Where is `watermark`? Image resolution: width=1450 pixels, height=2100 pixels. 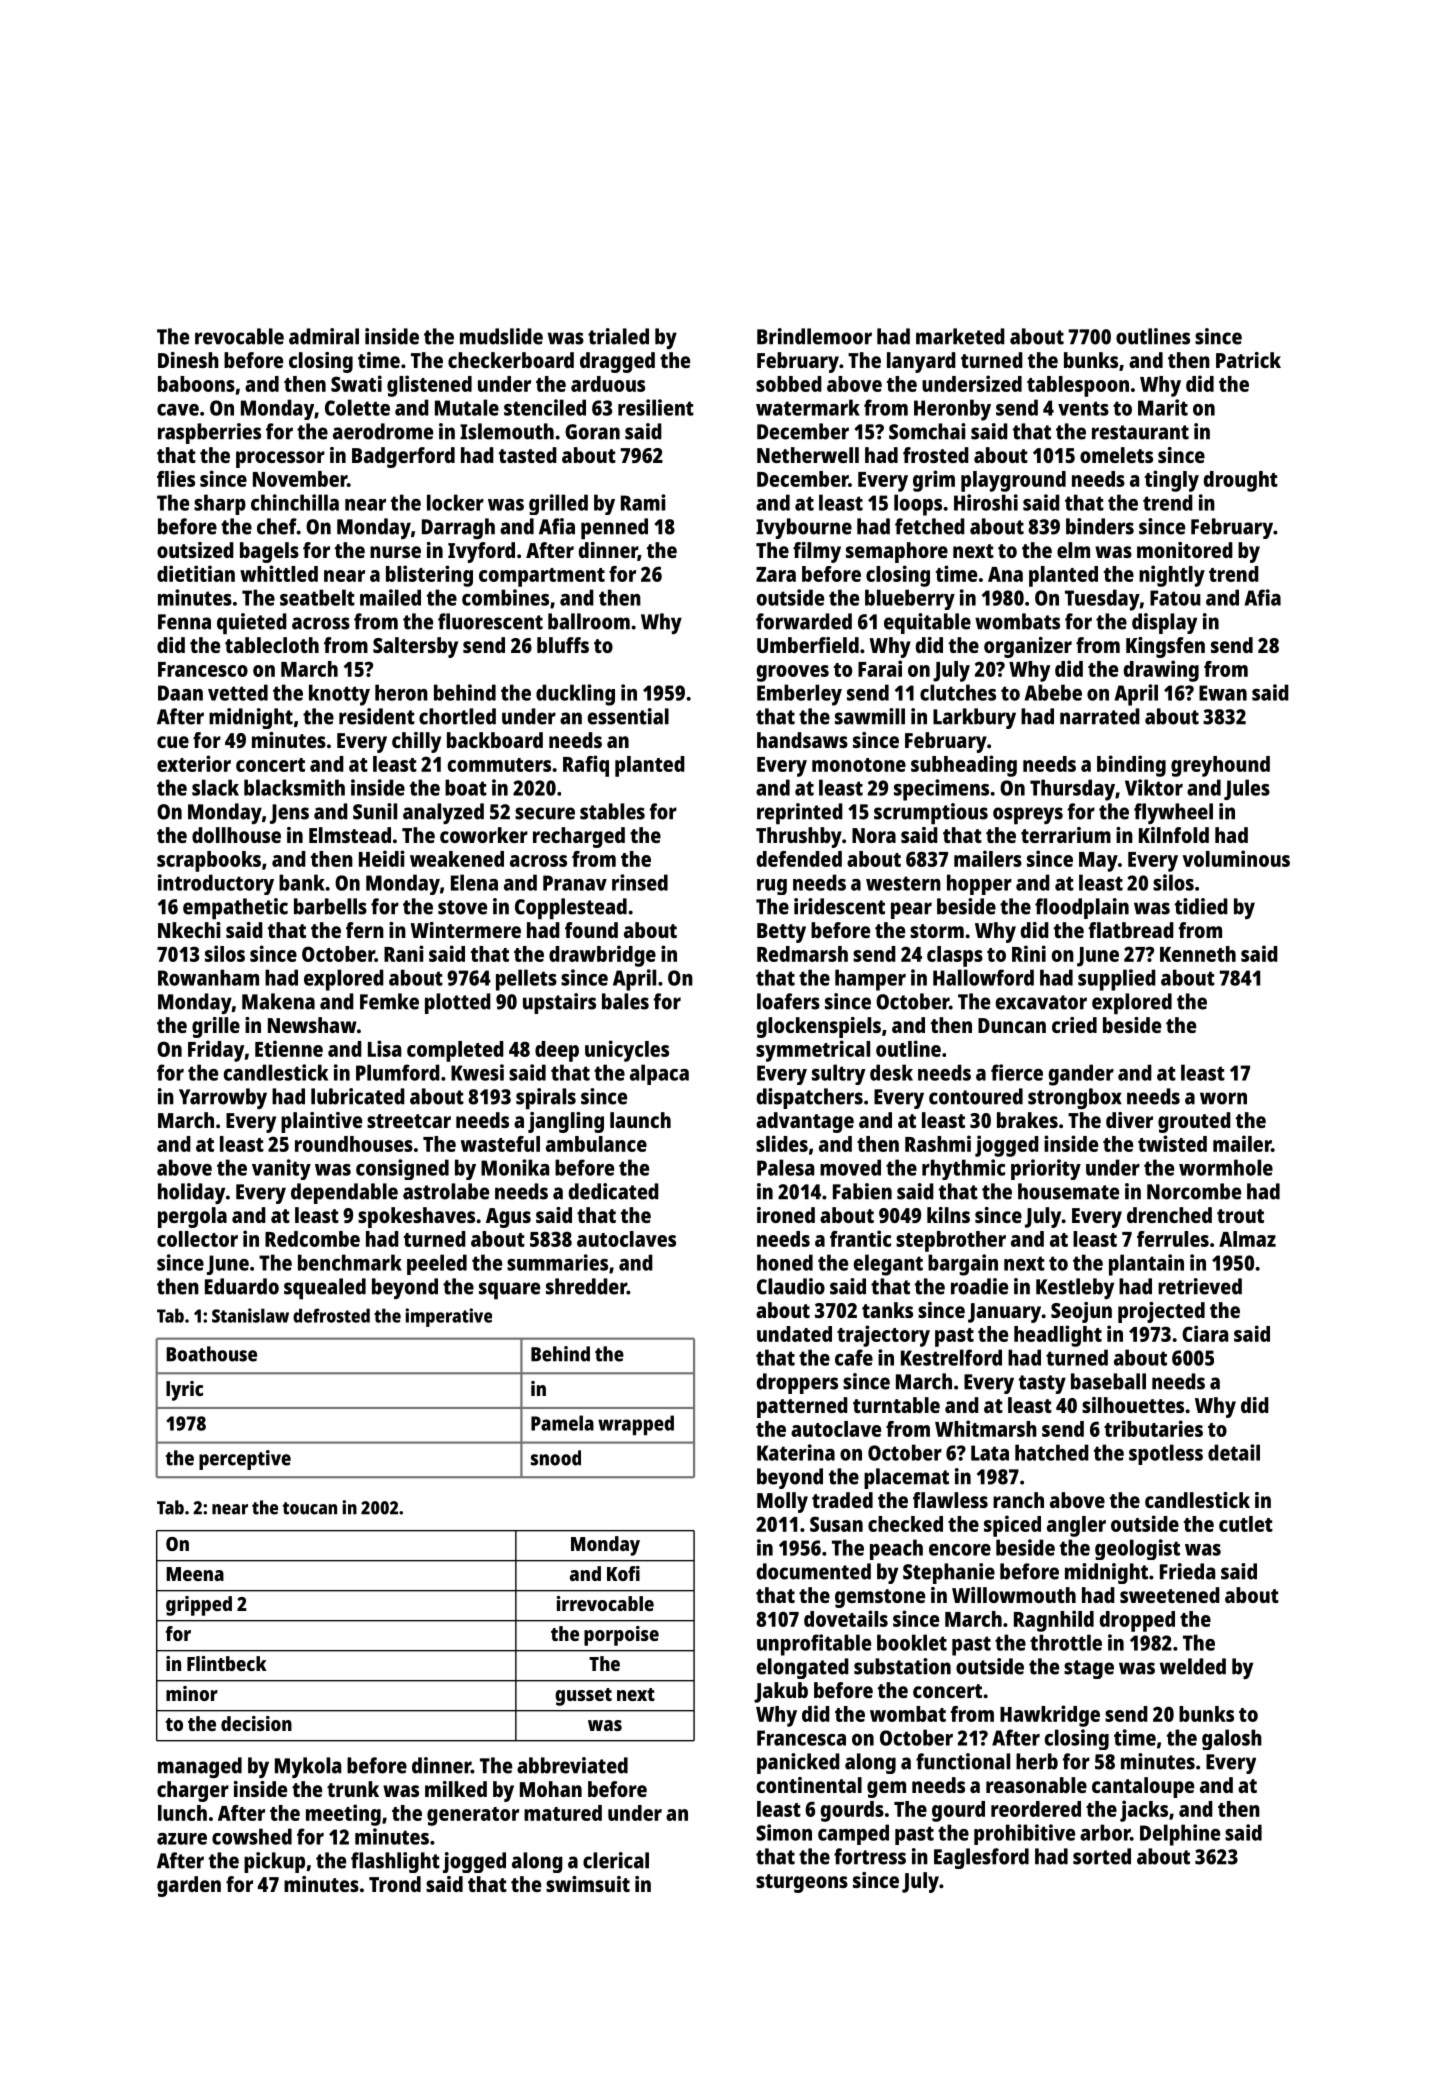 watermark is located at coordinates (808, 407).
